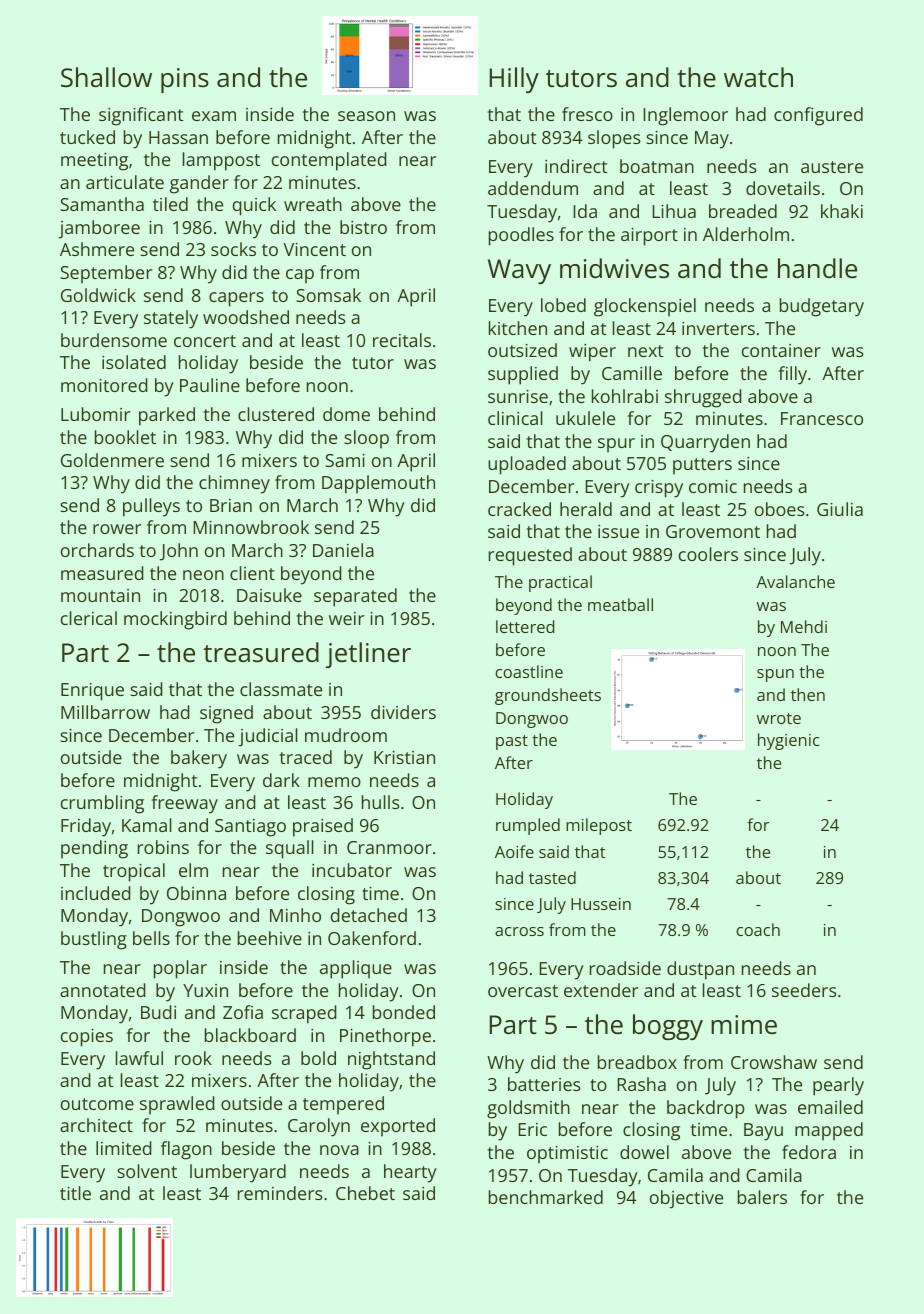 This screenshot has height=1314, width=924. Describe the element at coordinates (620, 604) in the screenshot. I see `meatball` at that location.
